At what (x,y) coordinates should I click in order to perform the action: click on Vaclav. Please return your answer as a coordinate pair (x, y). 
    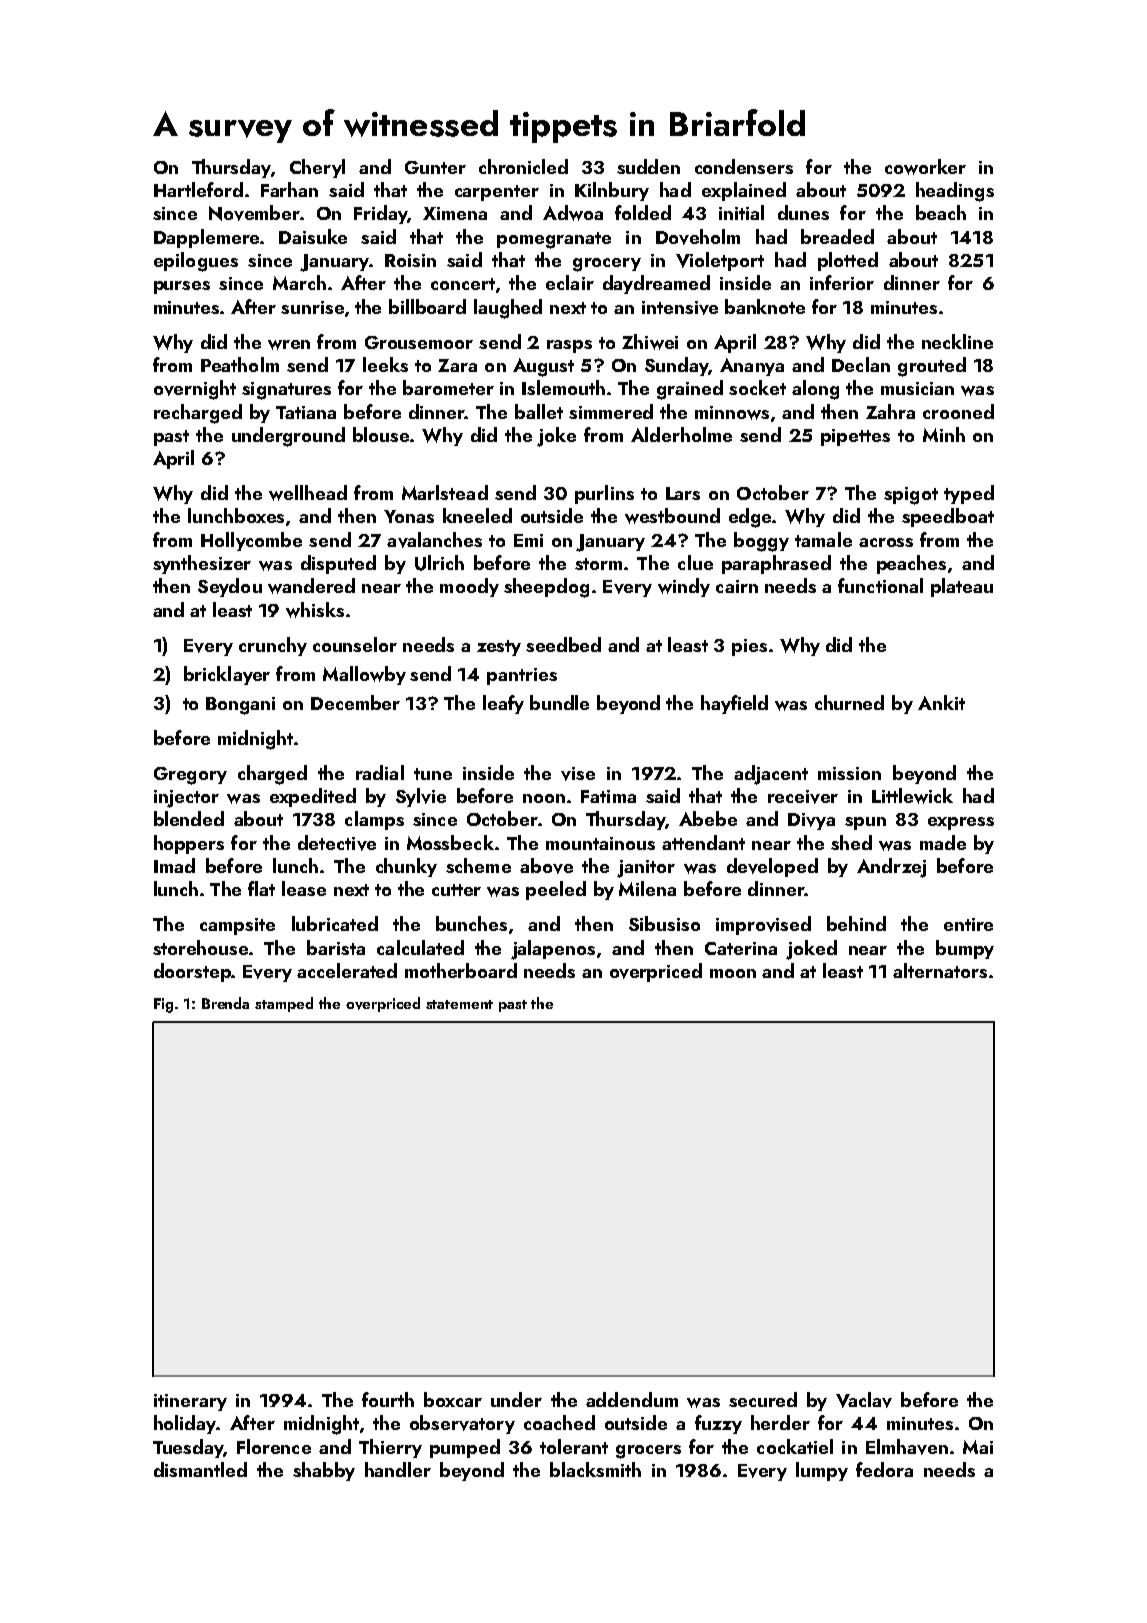
    Looking at the image, I should click on (864, 1400).
